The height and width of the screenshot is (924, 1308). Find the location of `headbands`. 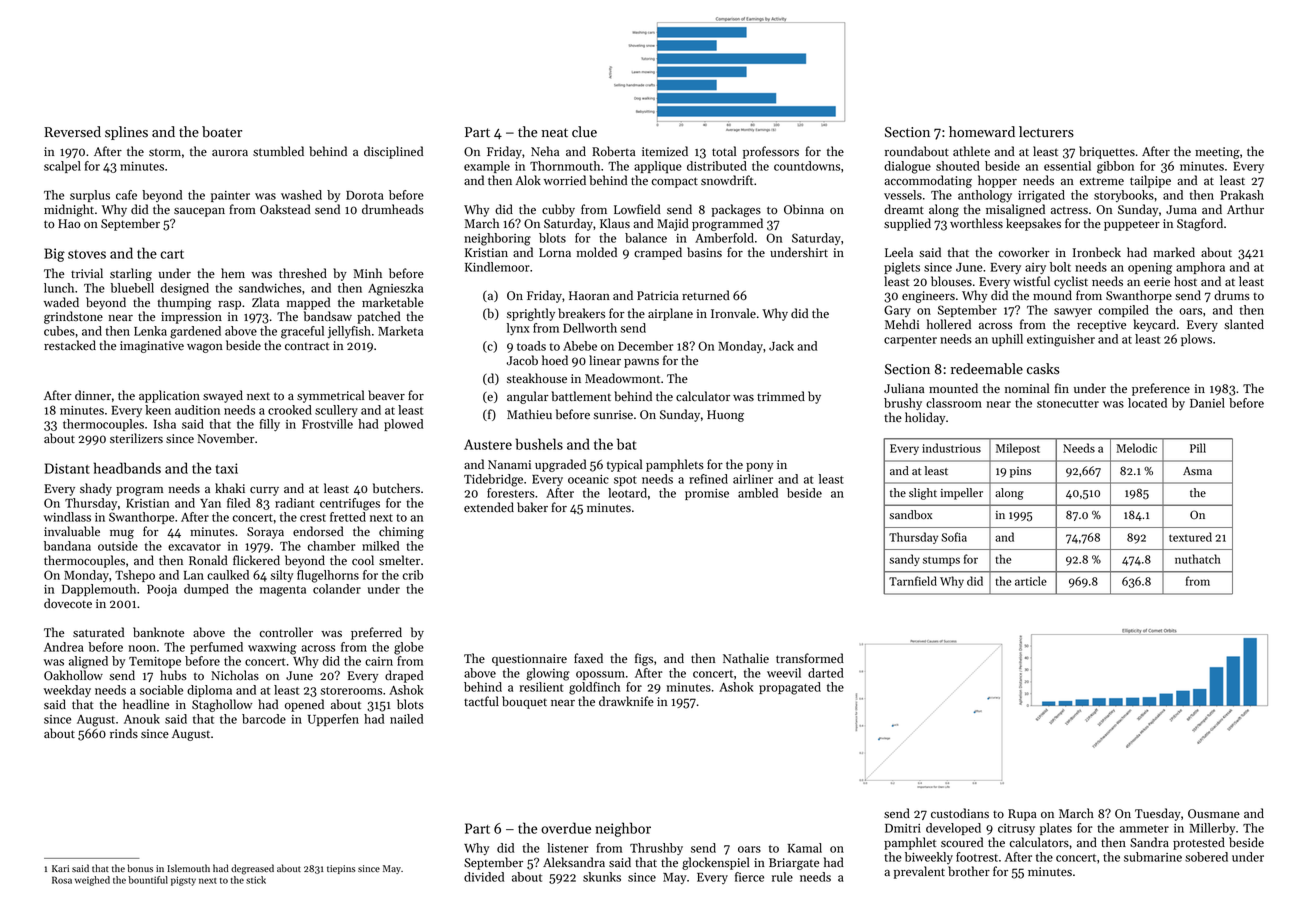

headbands is located at coordinates (127, 468).
